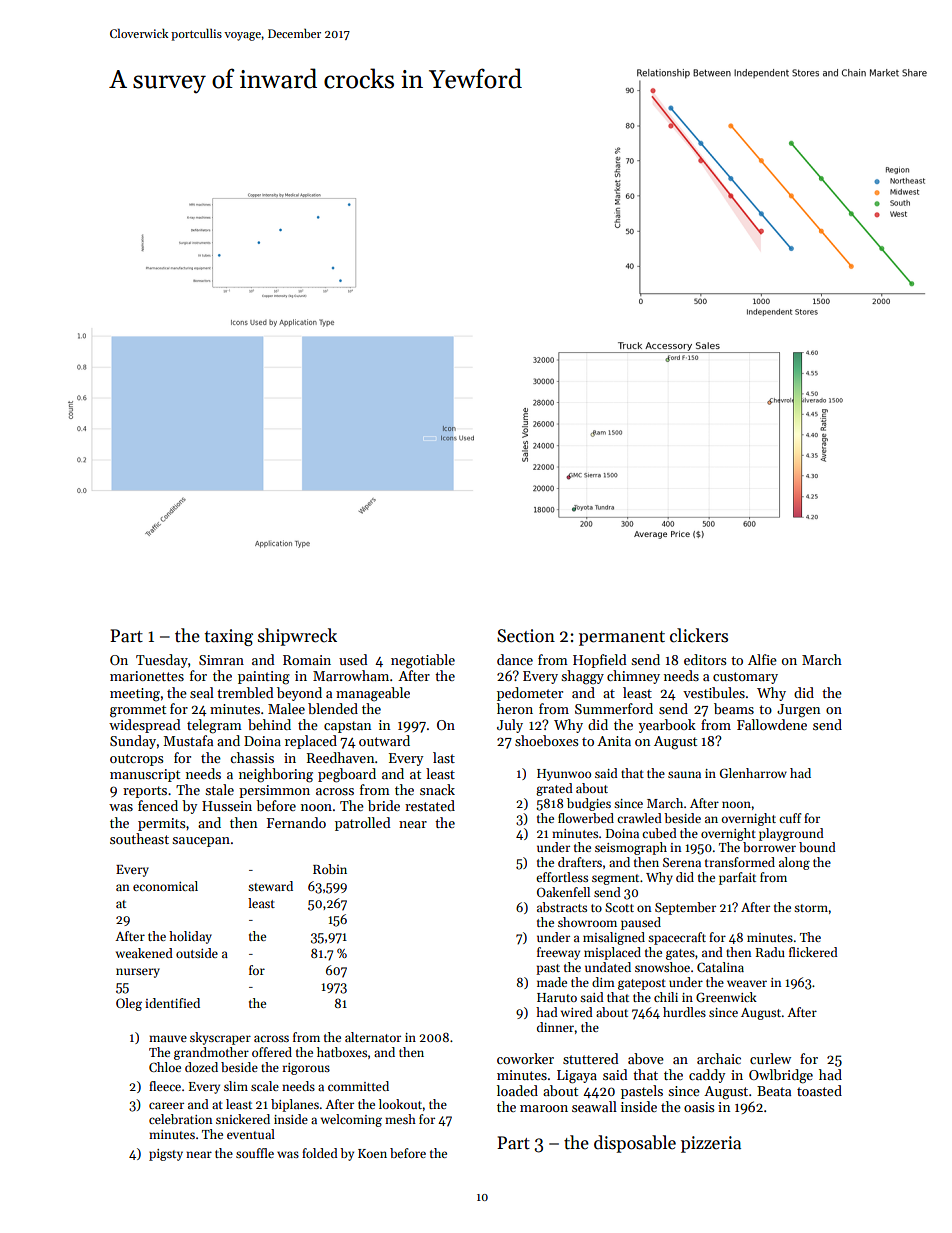  Describe the element at coordinates (228, 637) in the screenshot. I see `taxing` at that location.
